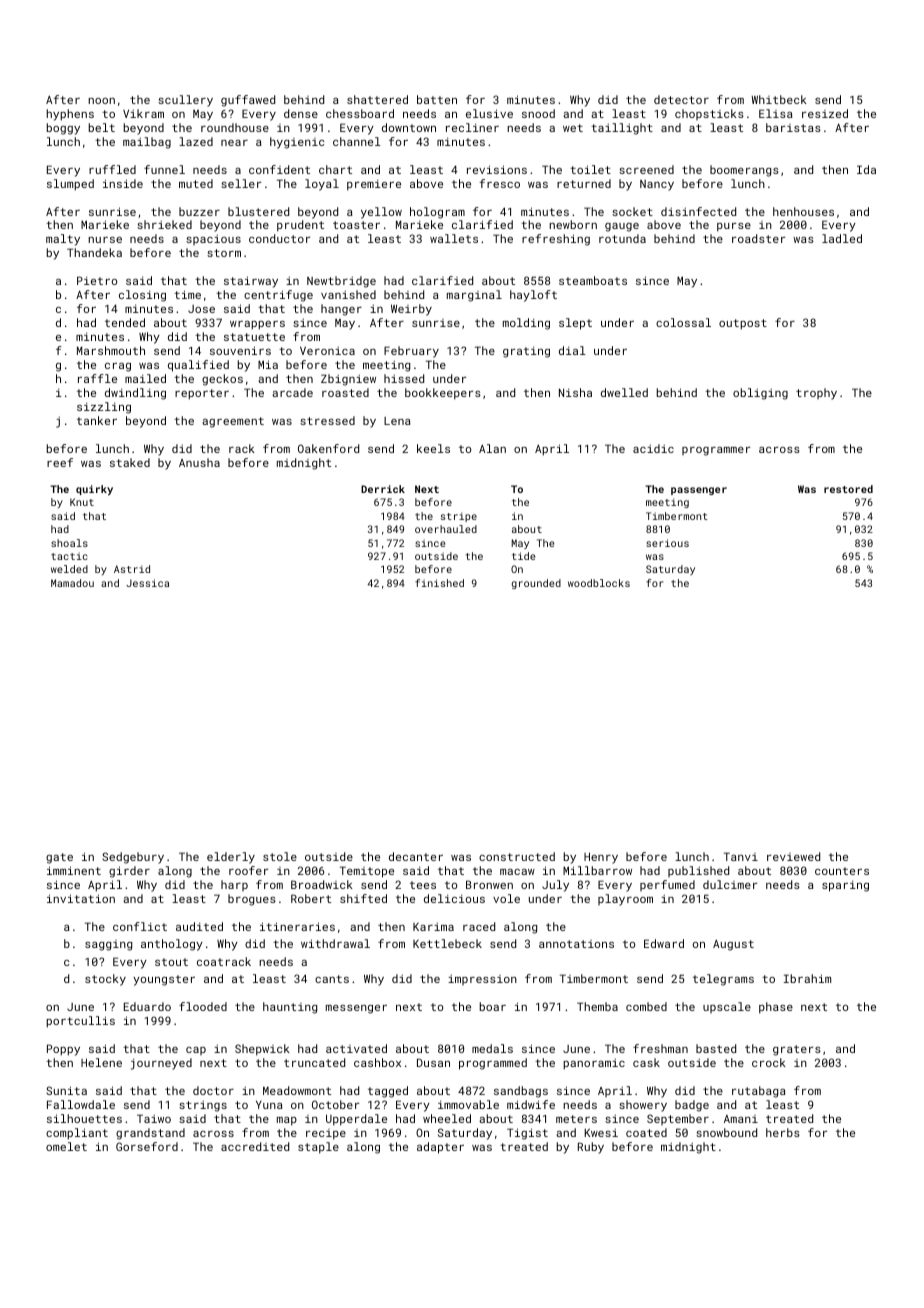 This page has width=924, height=1308. I want to click on outpost, so click(743, 324).
